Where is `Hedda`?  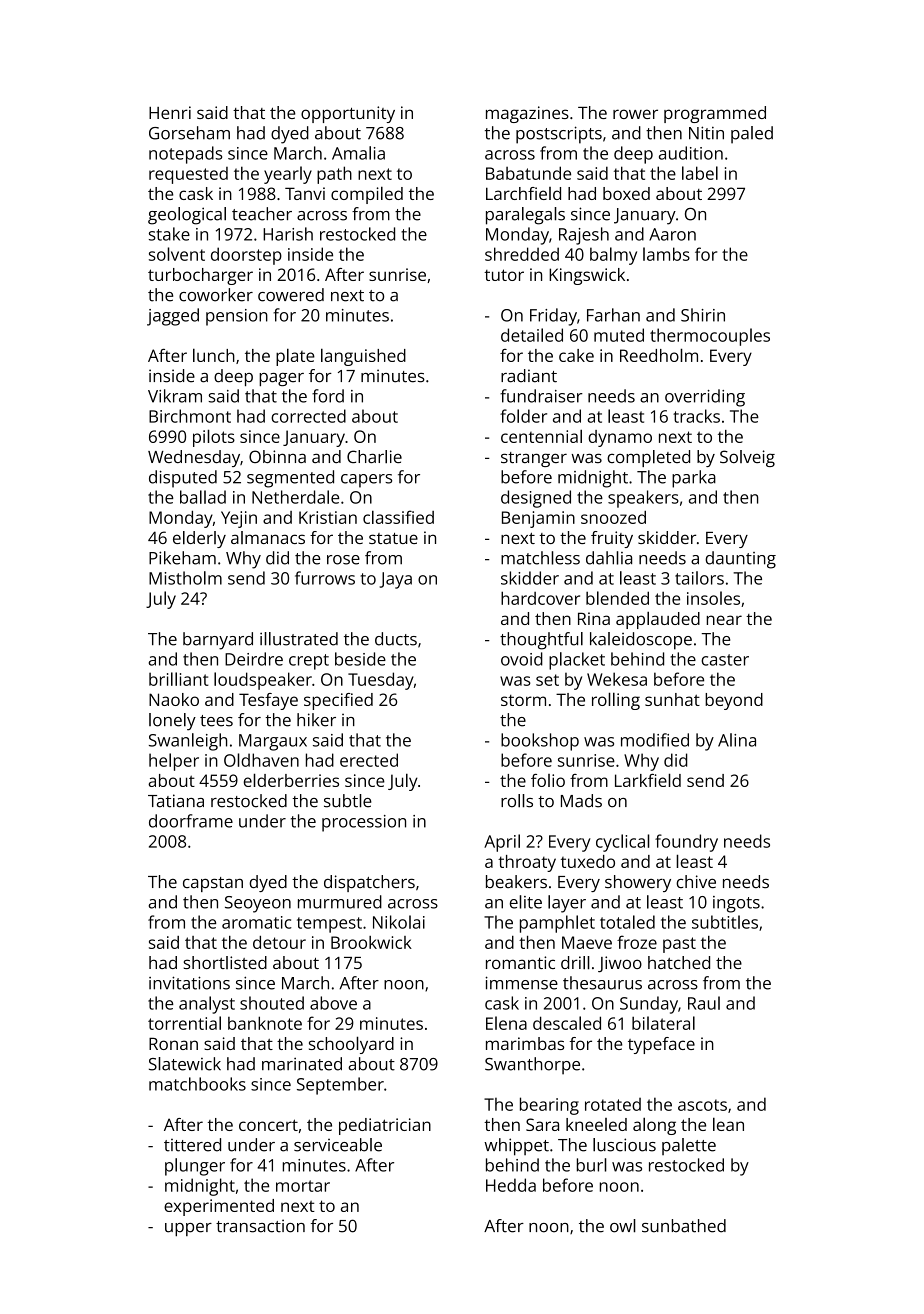 Hedda is located at coordinates (511, 1185).
